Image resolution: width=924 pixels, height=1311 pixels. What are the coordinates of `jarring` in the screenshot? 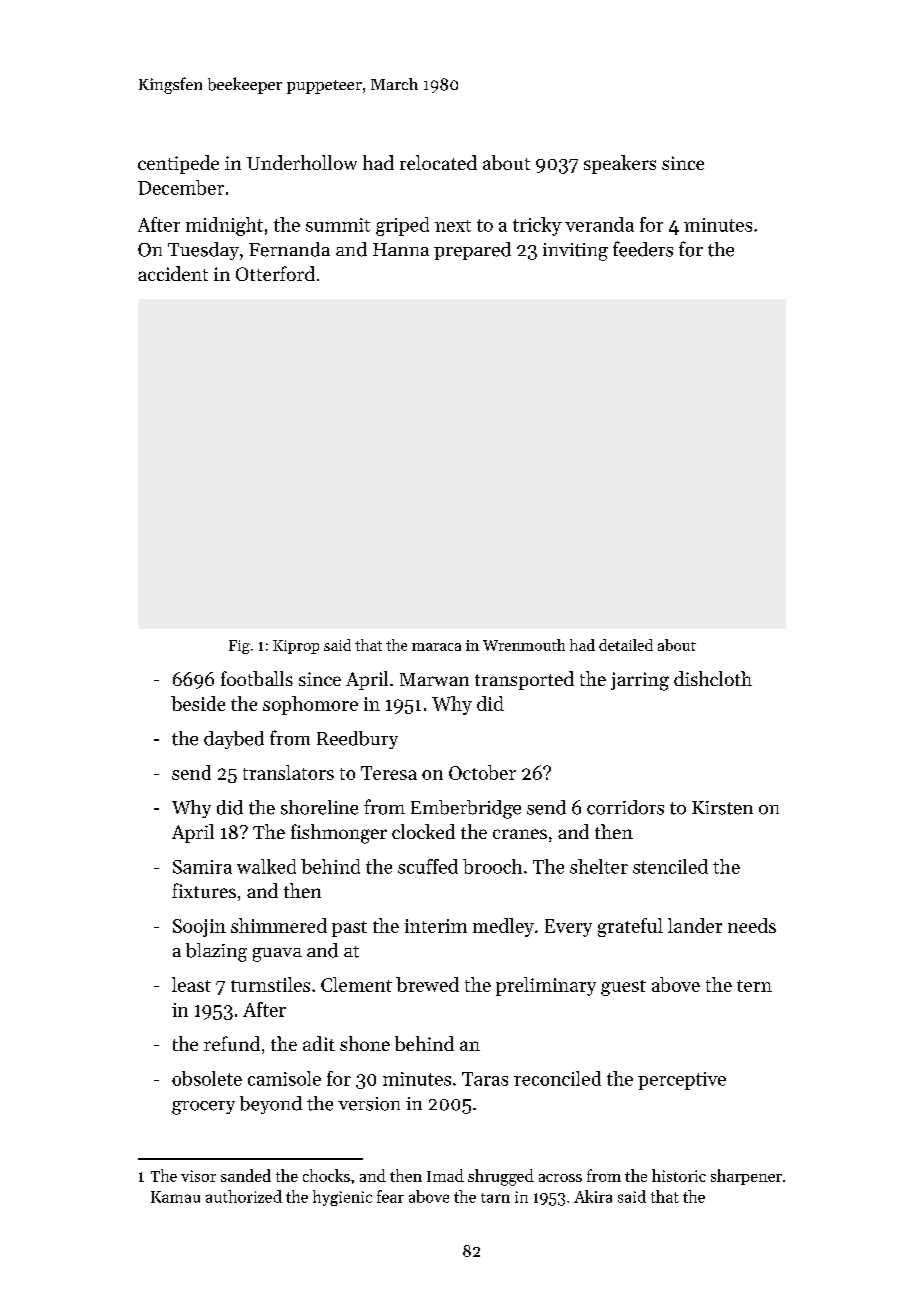 It's located at (640, 681).
